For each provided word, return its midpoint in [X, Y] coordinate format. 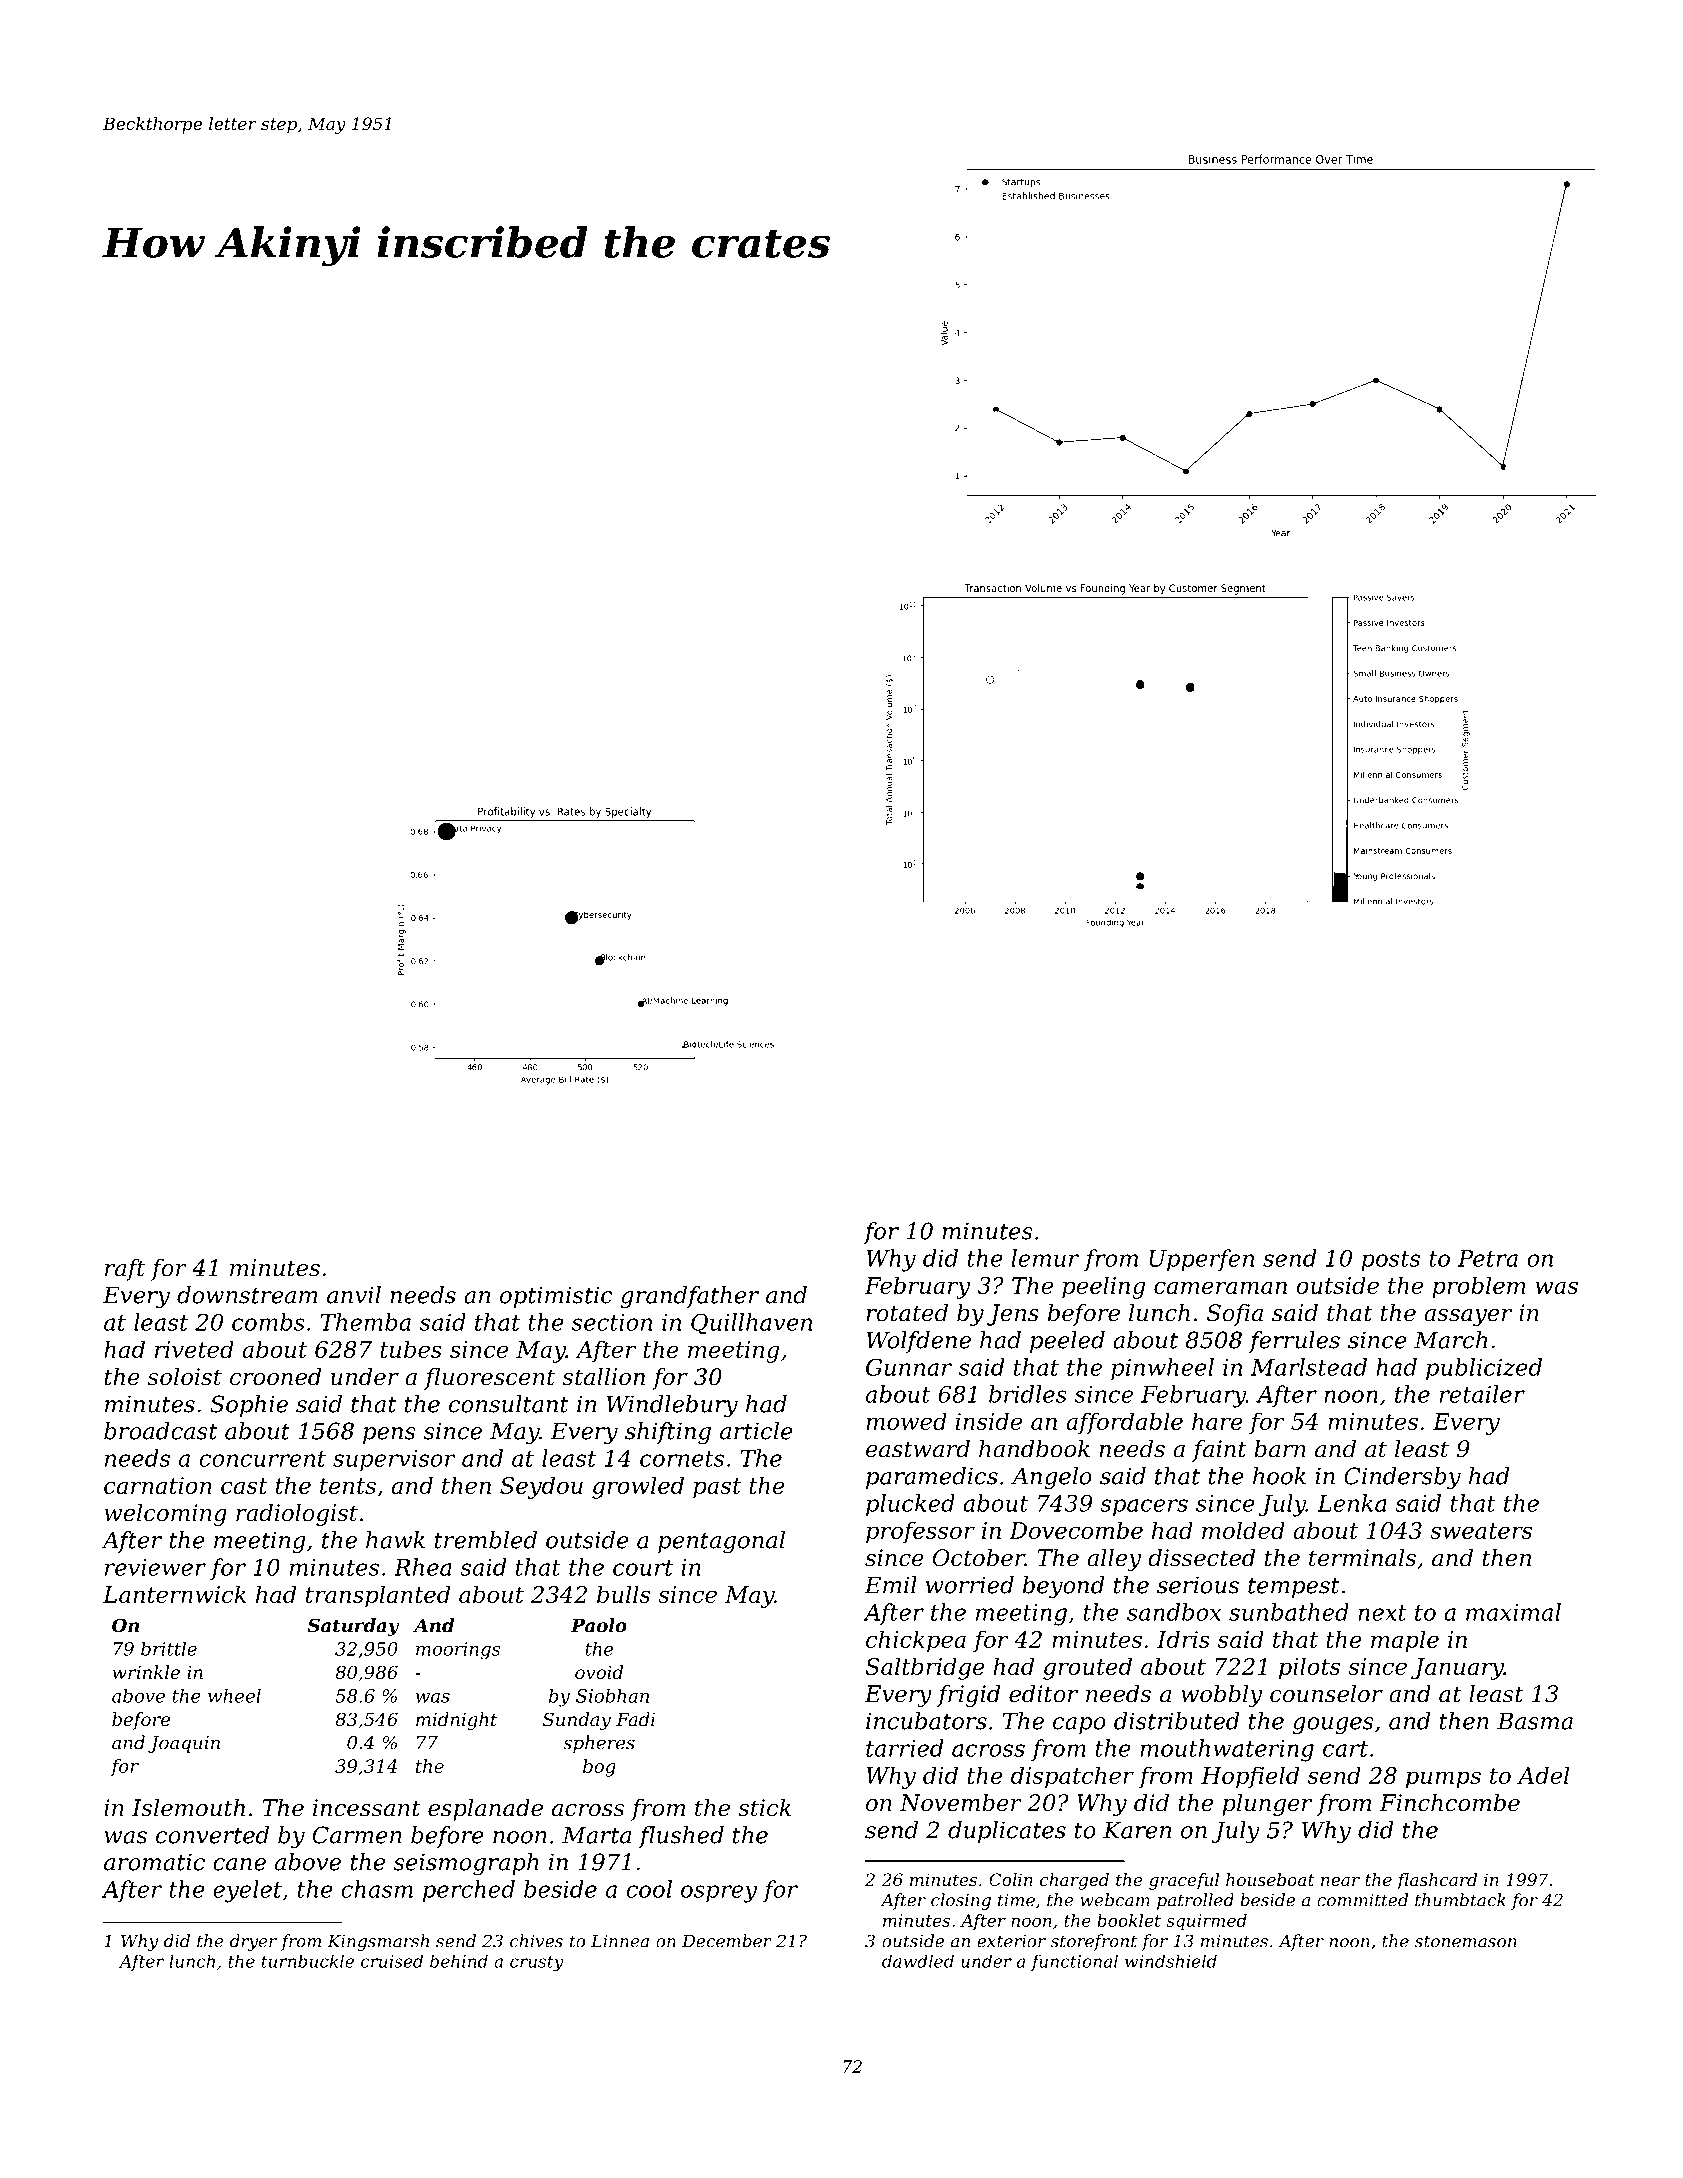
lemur [1045, 1258]
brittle [169, 1648]
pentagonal [721, 1542]
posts [1390, 1261]
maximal [1513, 1612]
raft [125, 1270]
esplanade [485, 1810]
